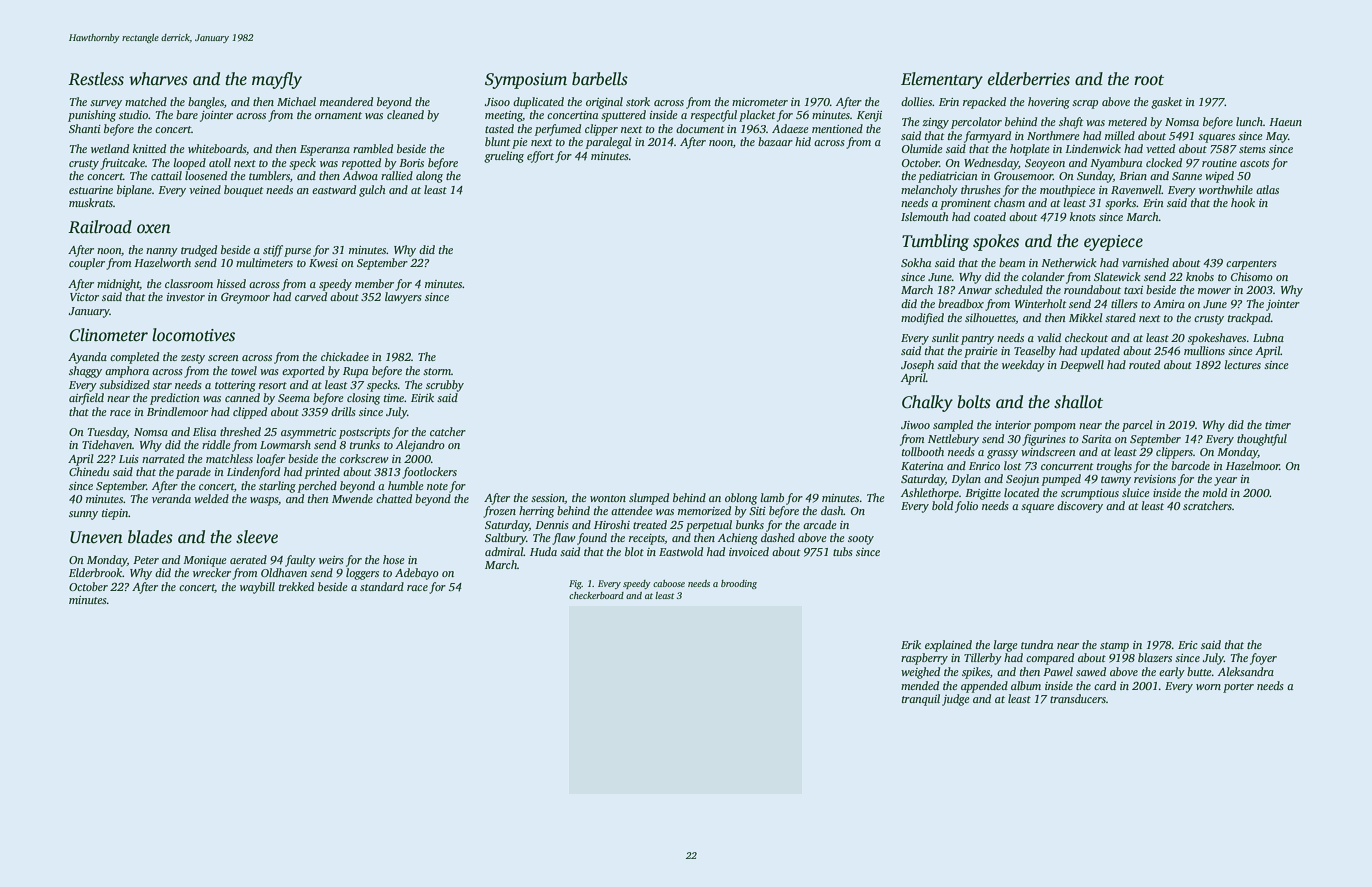 The height and width of the image is (887, 1372). Describe the element at coordinates (861, 540) in the image. I see `sooty` at that location.
